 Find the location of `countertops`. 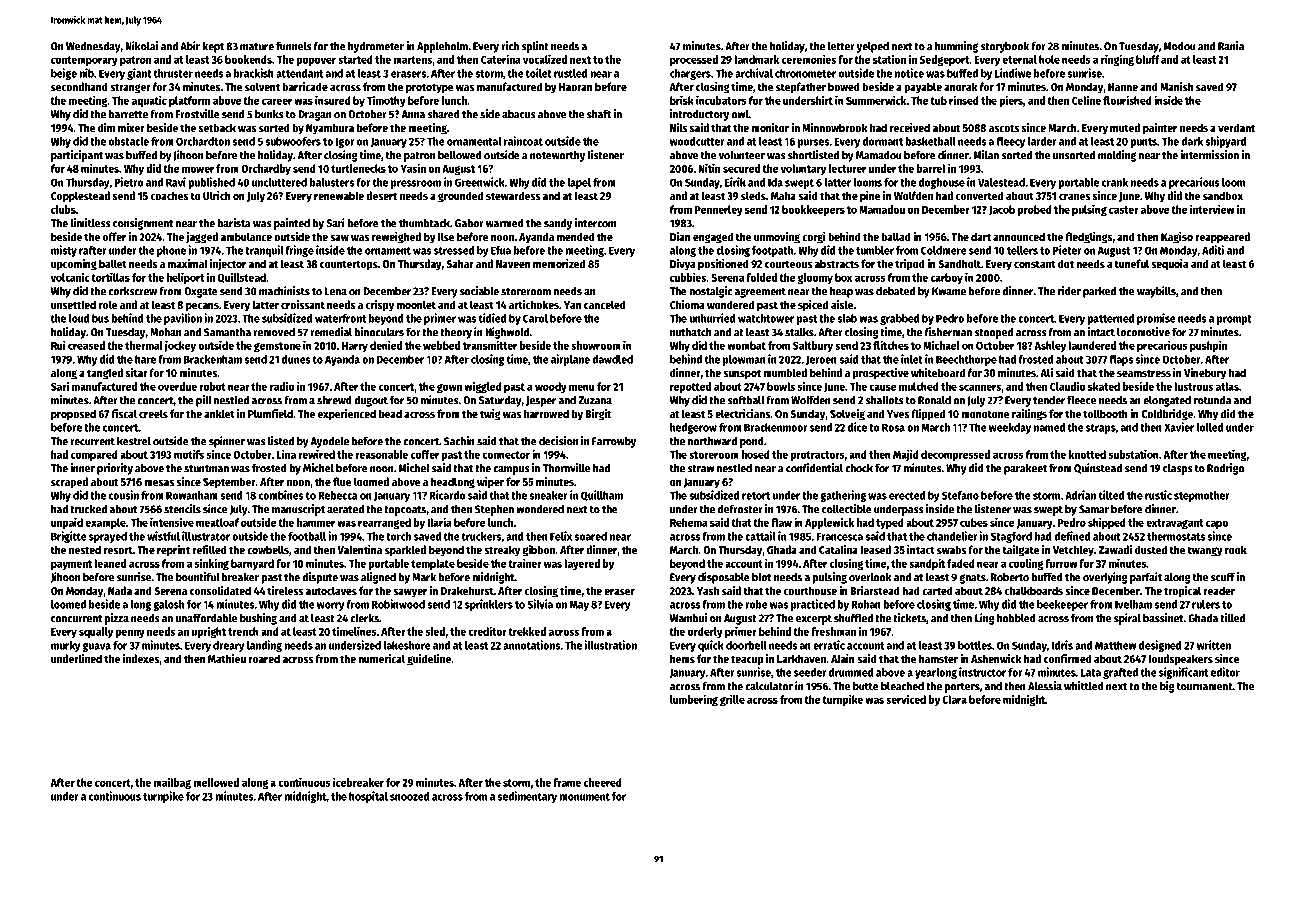

countertops is located at coordinates (349, 265).
